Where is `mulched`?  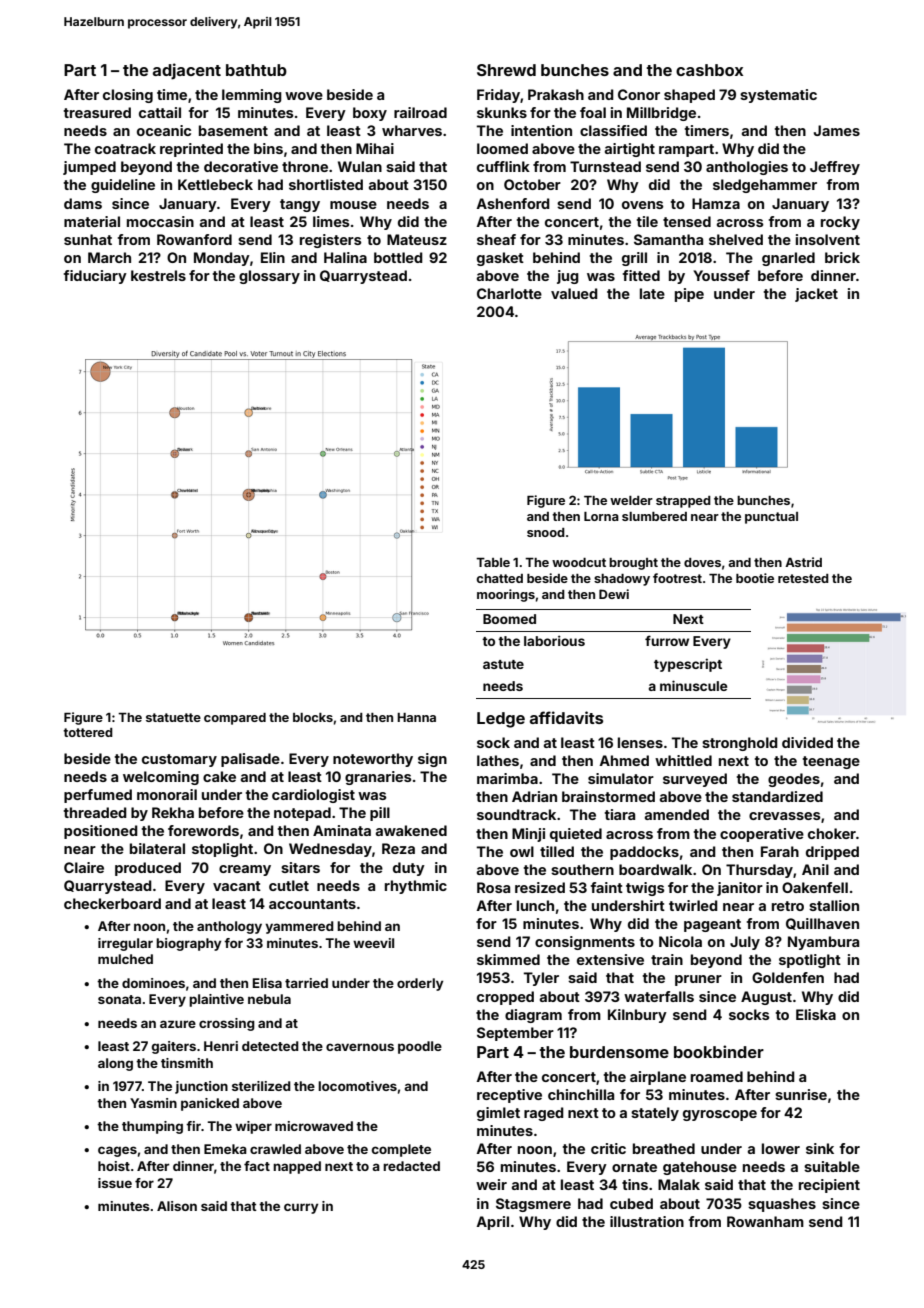 mulched is located at coordinates (125, 959).
